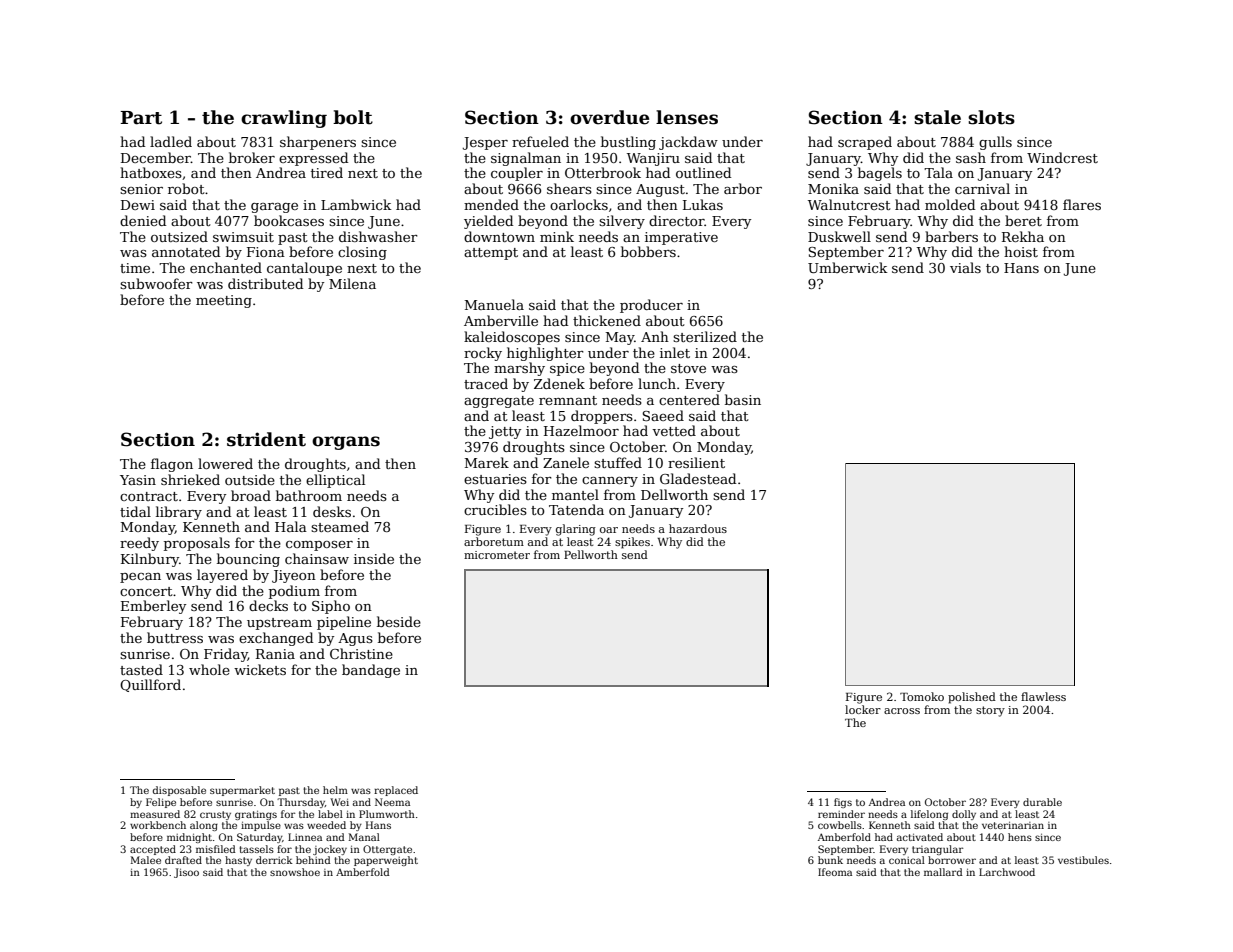 The width and height of the document is (1233, 952). Describe the element at coordinates (1043, 696) in the document. I see `flawless` at that location.
